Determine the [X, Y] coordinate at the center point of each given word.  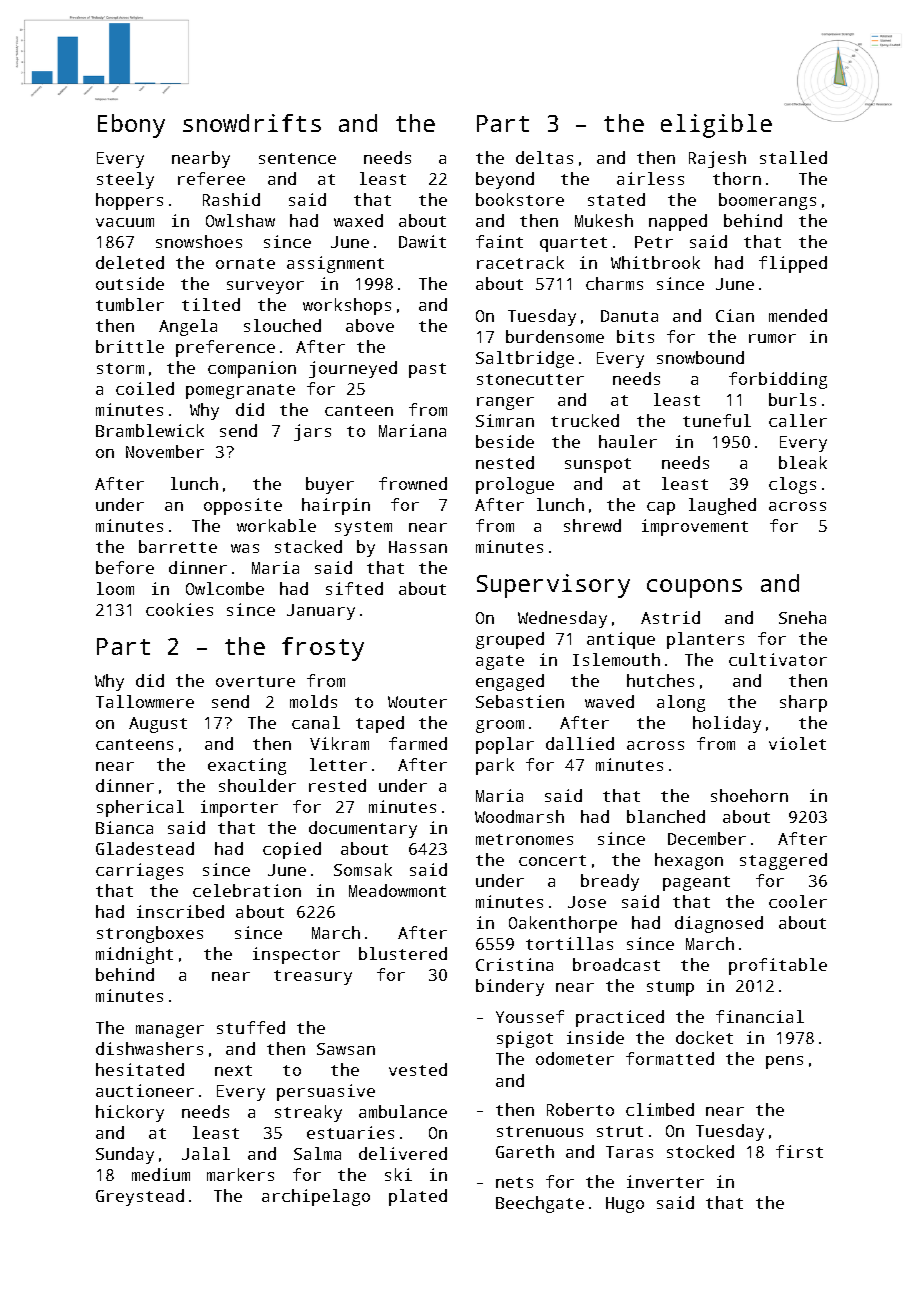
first [799, 1151]
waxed [358, 220]
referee [211, 178]
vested [418, 1069]
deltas [544, 157]
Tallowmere [145, 701]
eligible [716, 126]
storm [120, 368]
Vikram [339, 743]
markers [240, 1174]
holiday [727, 724]
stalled [793, 157]
